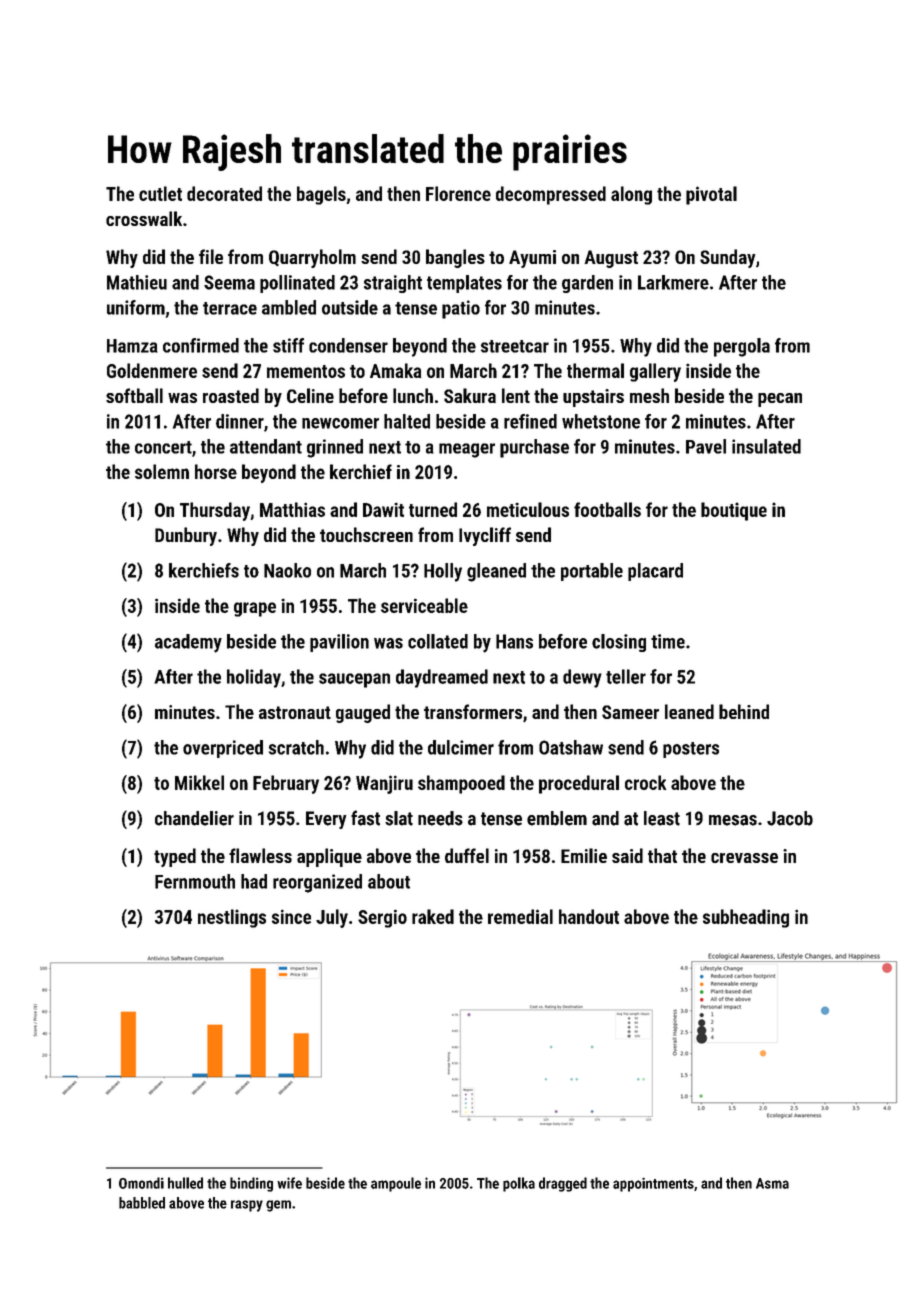  What do you see at coordinates (587, 284) in the screenshot?
I see `garden` at bounding box center [587, 284].
